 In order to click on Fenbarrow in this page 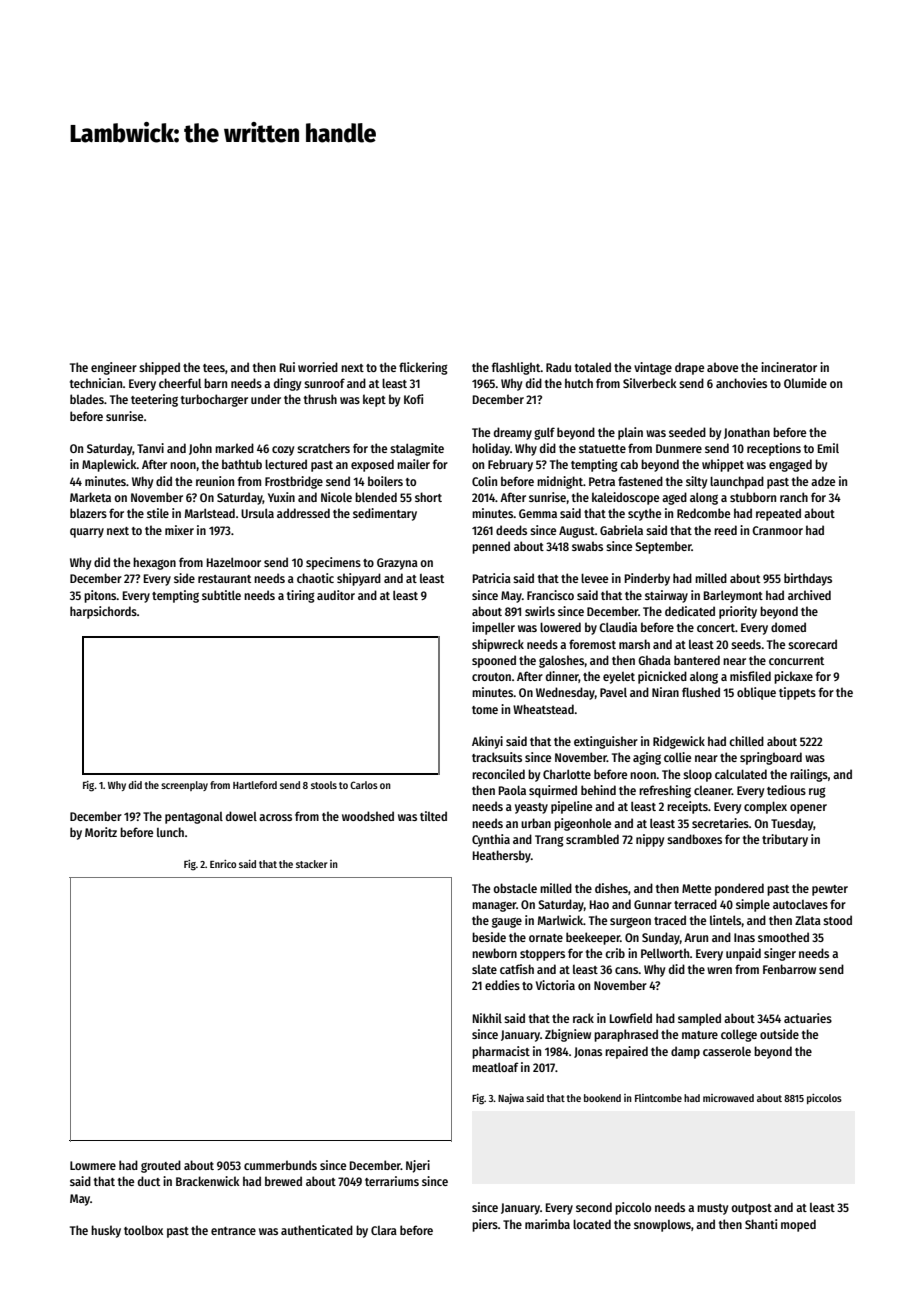, I will do `click(789, 969)`.
